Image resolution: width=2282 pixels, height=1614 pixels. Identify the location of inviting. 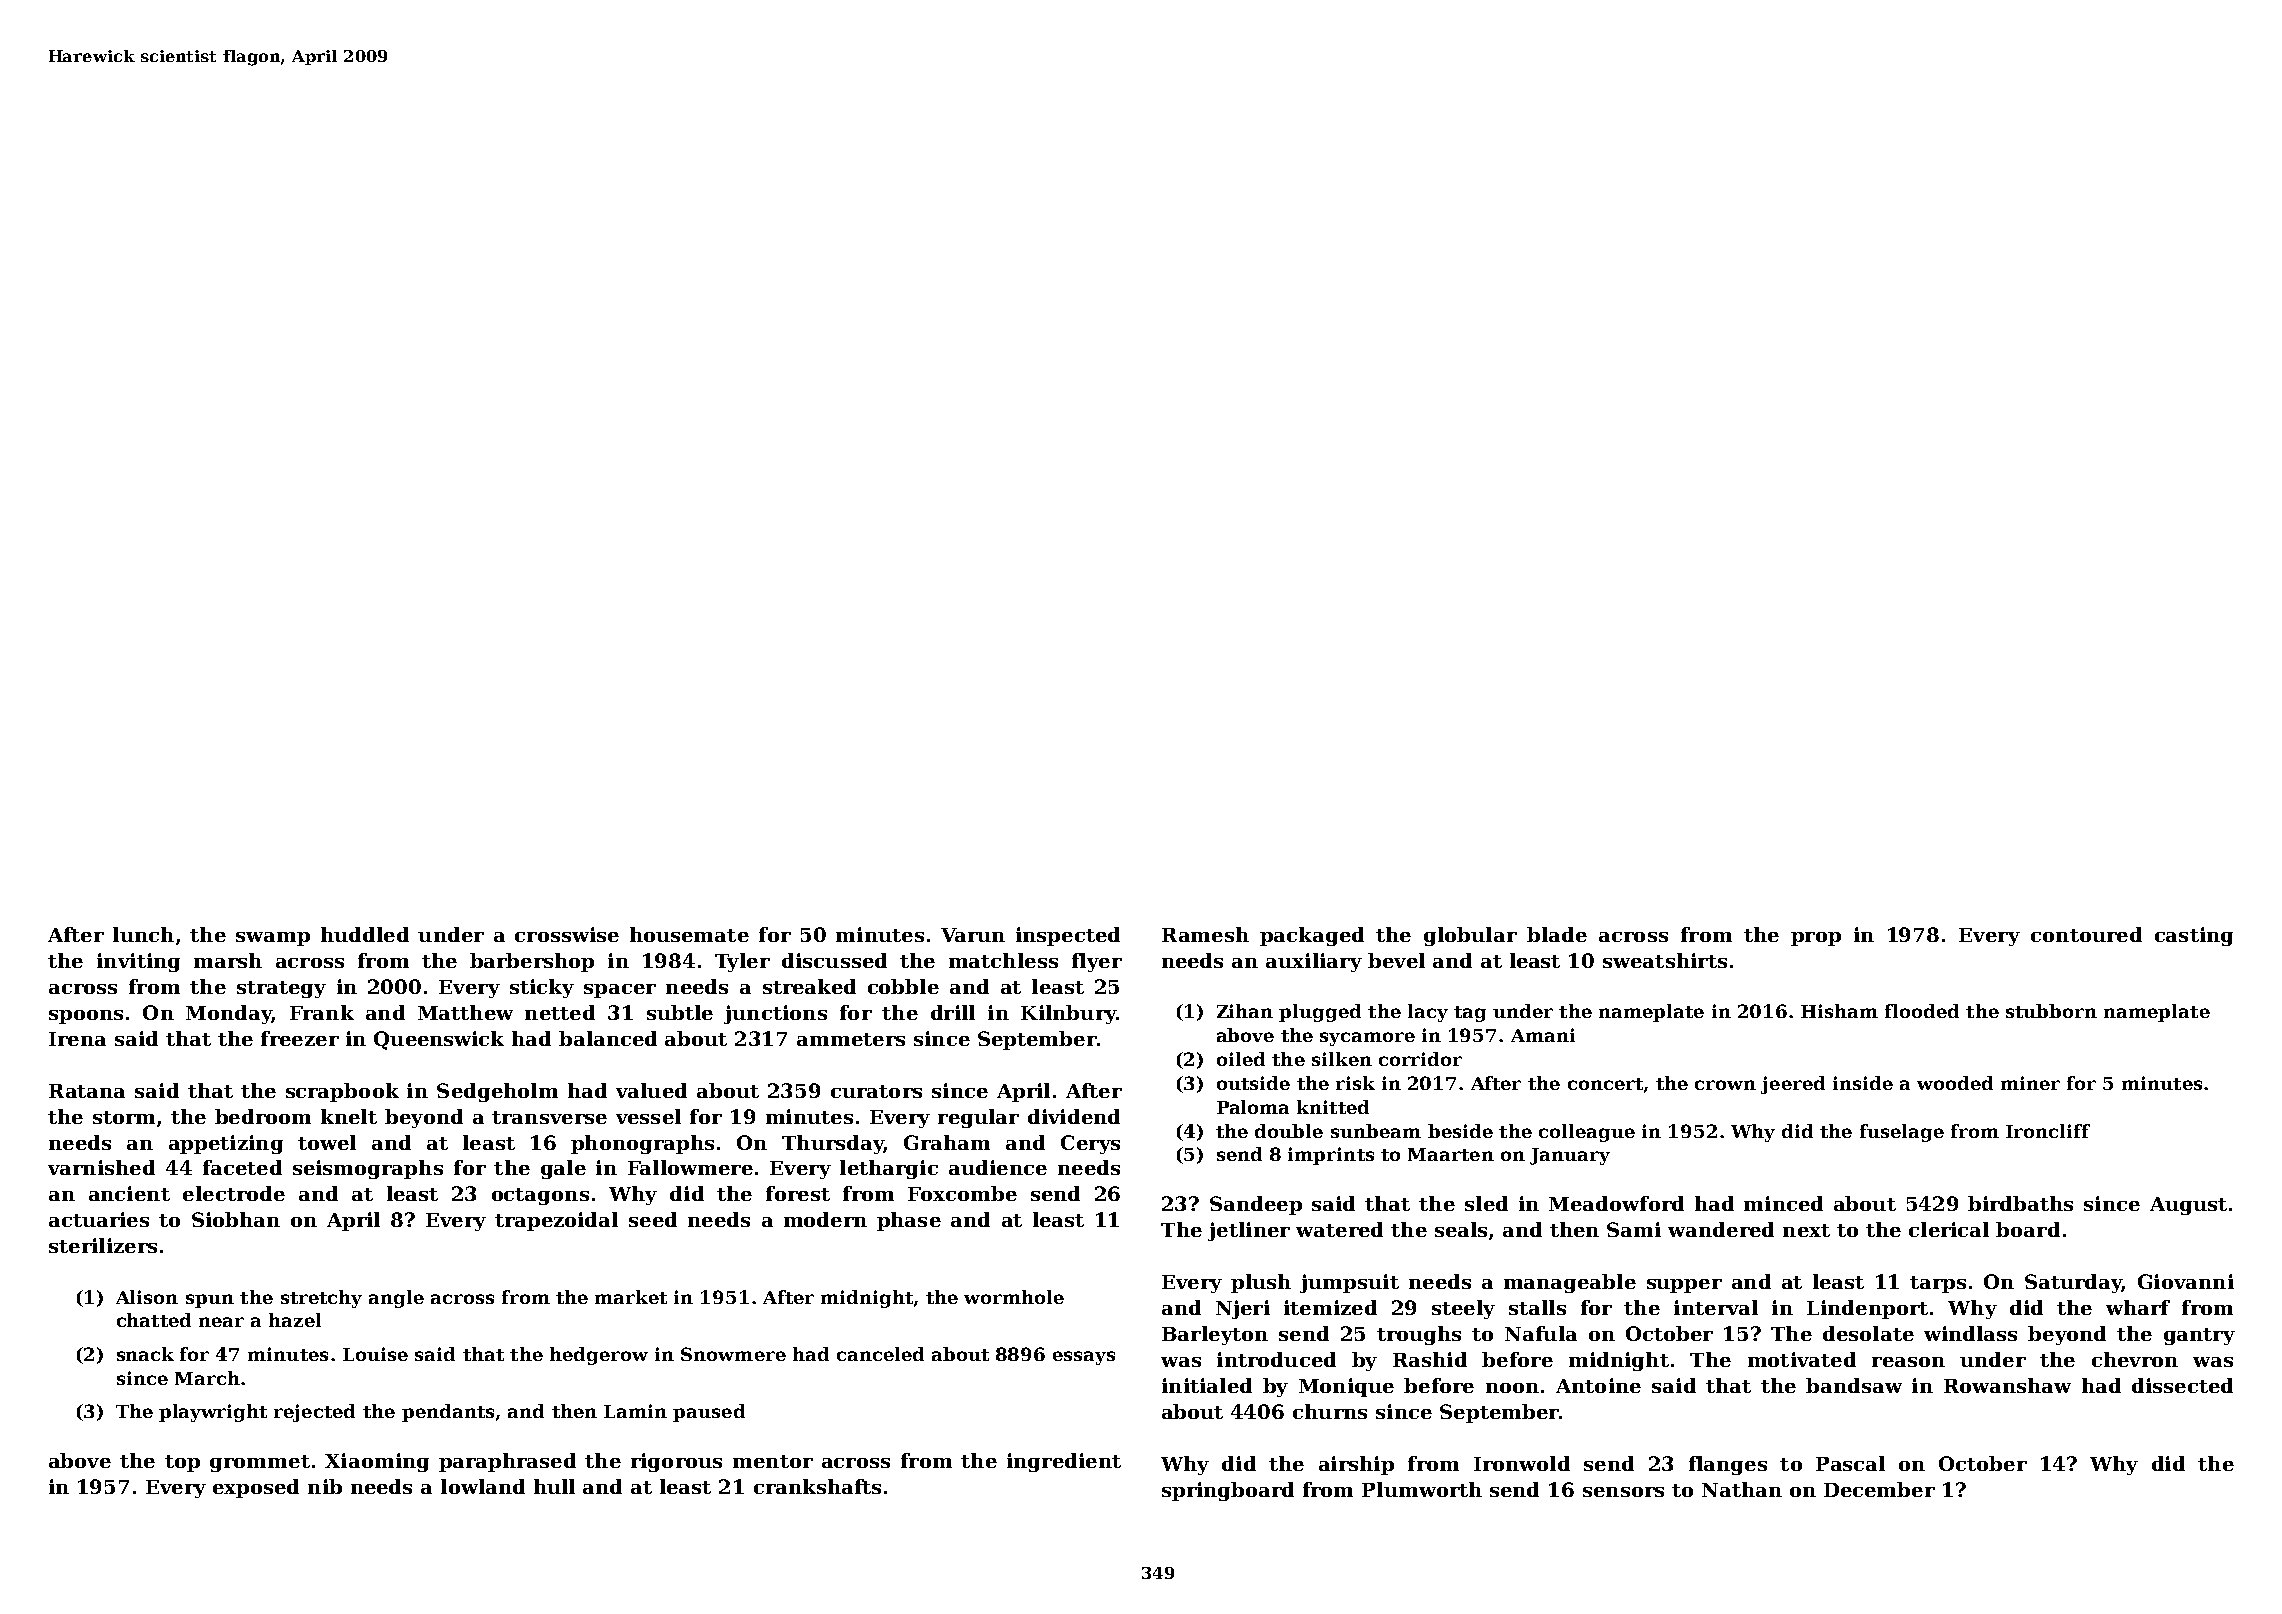
(138, 962).
